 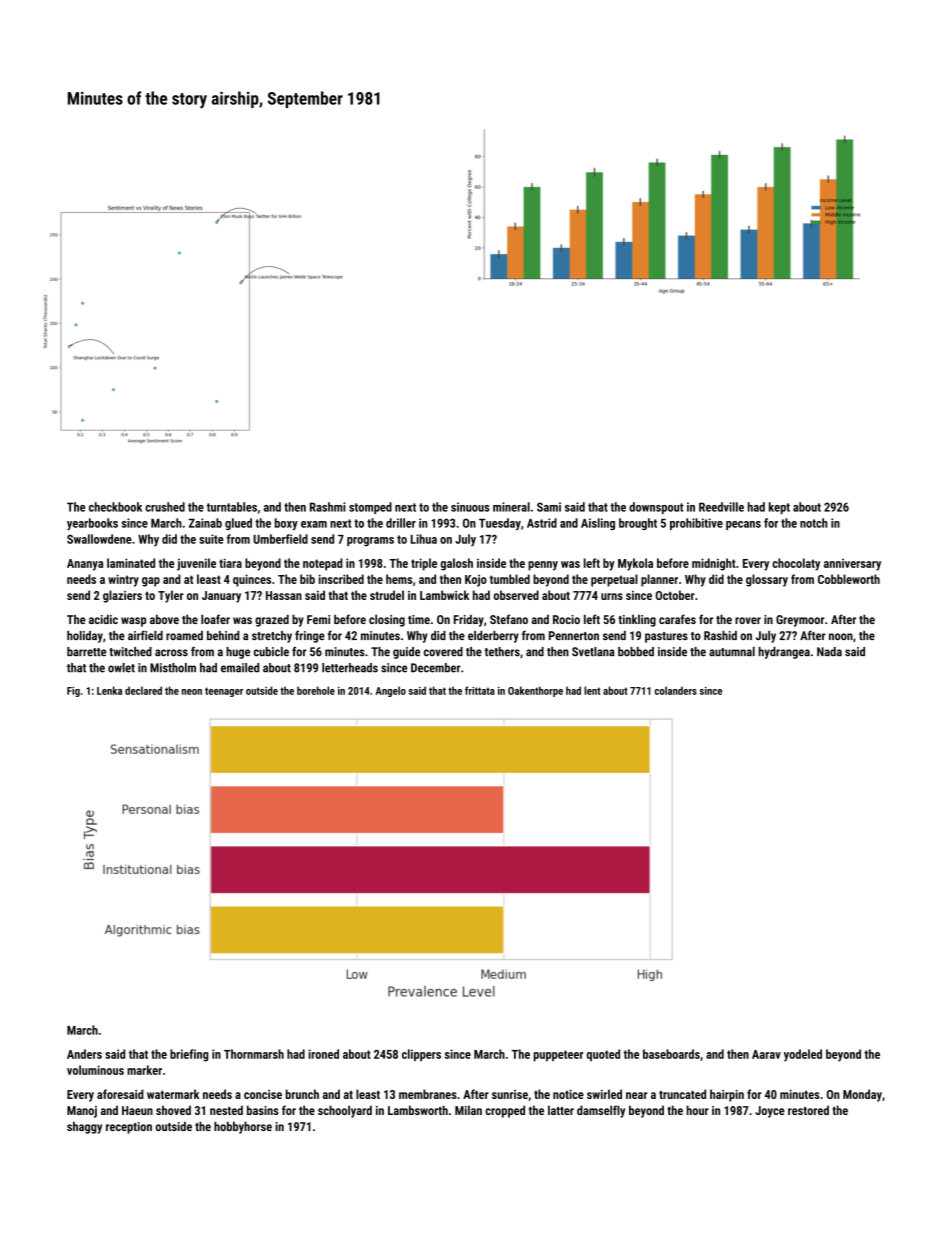 What do you see at coordinates (505, 1111) in the screenshot?
I see `cropped` at bounding box center [505, 1111].
